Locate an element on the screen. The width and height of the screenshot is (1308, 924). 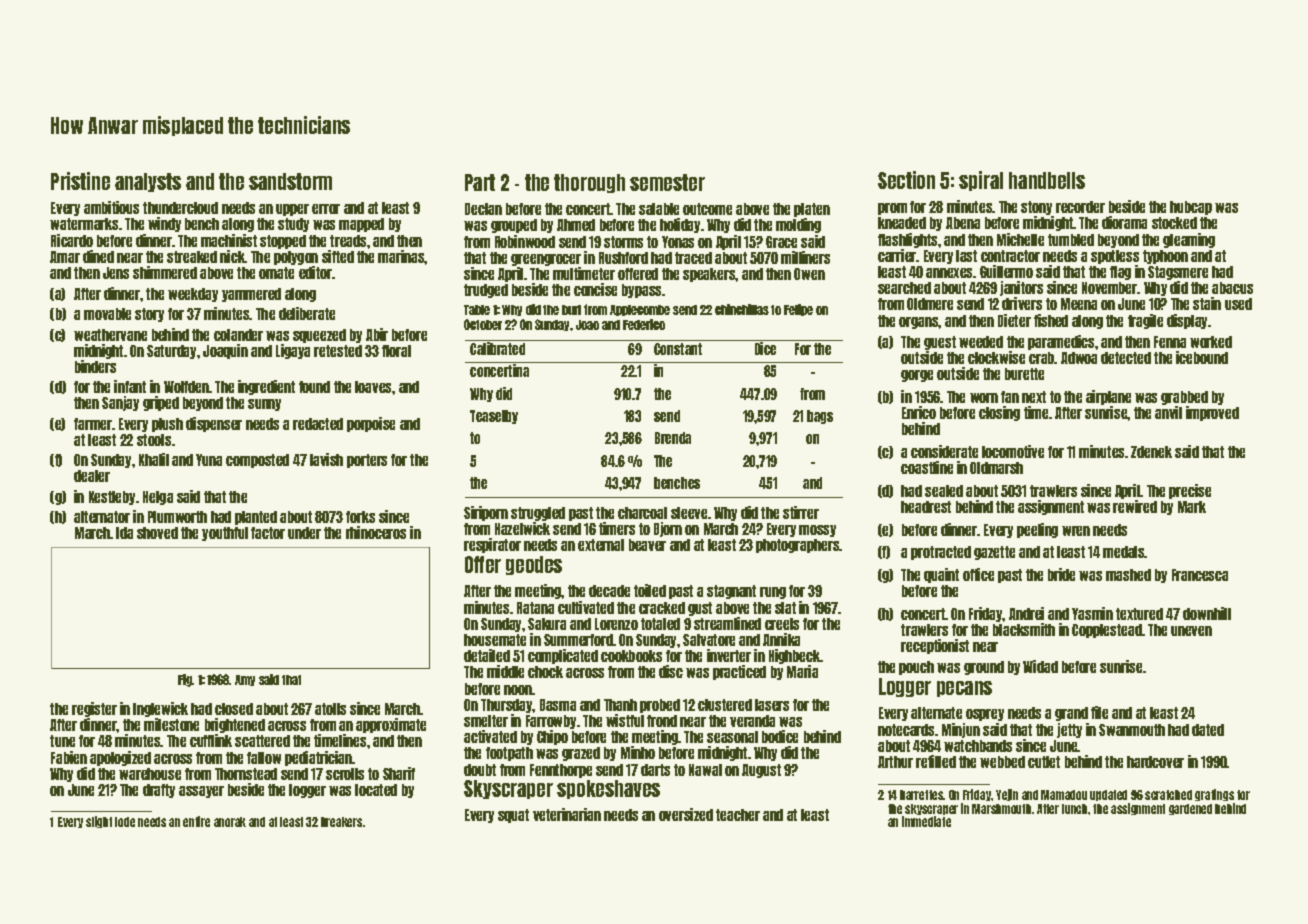
stocked is located at coordinates (1174, 223).
